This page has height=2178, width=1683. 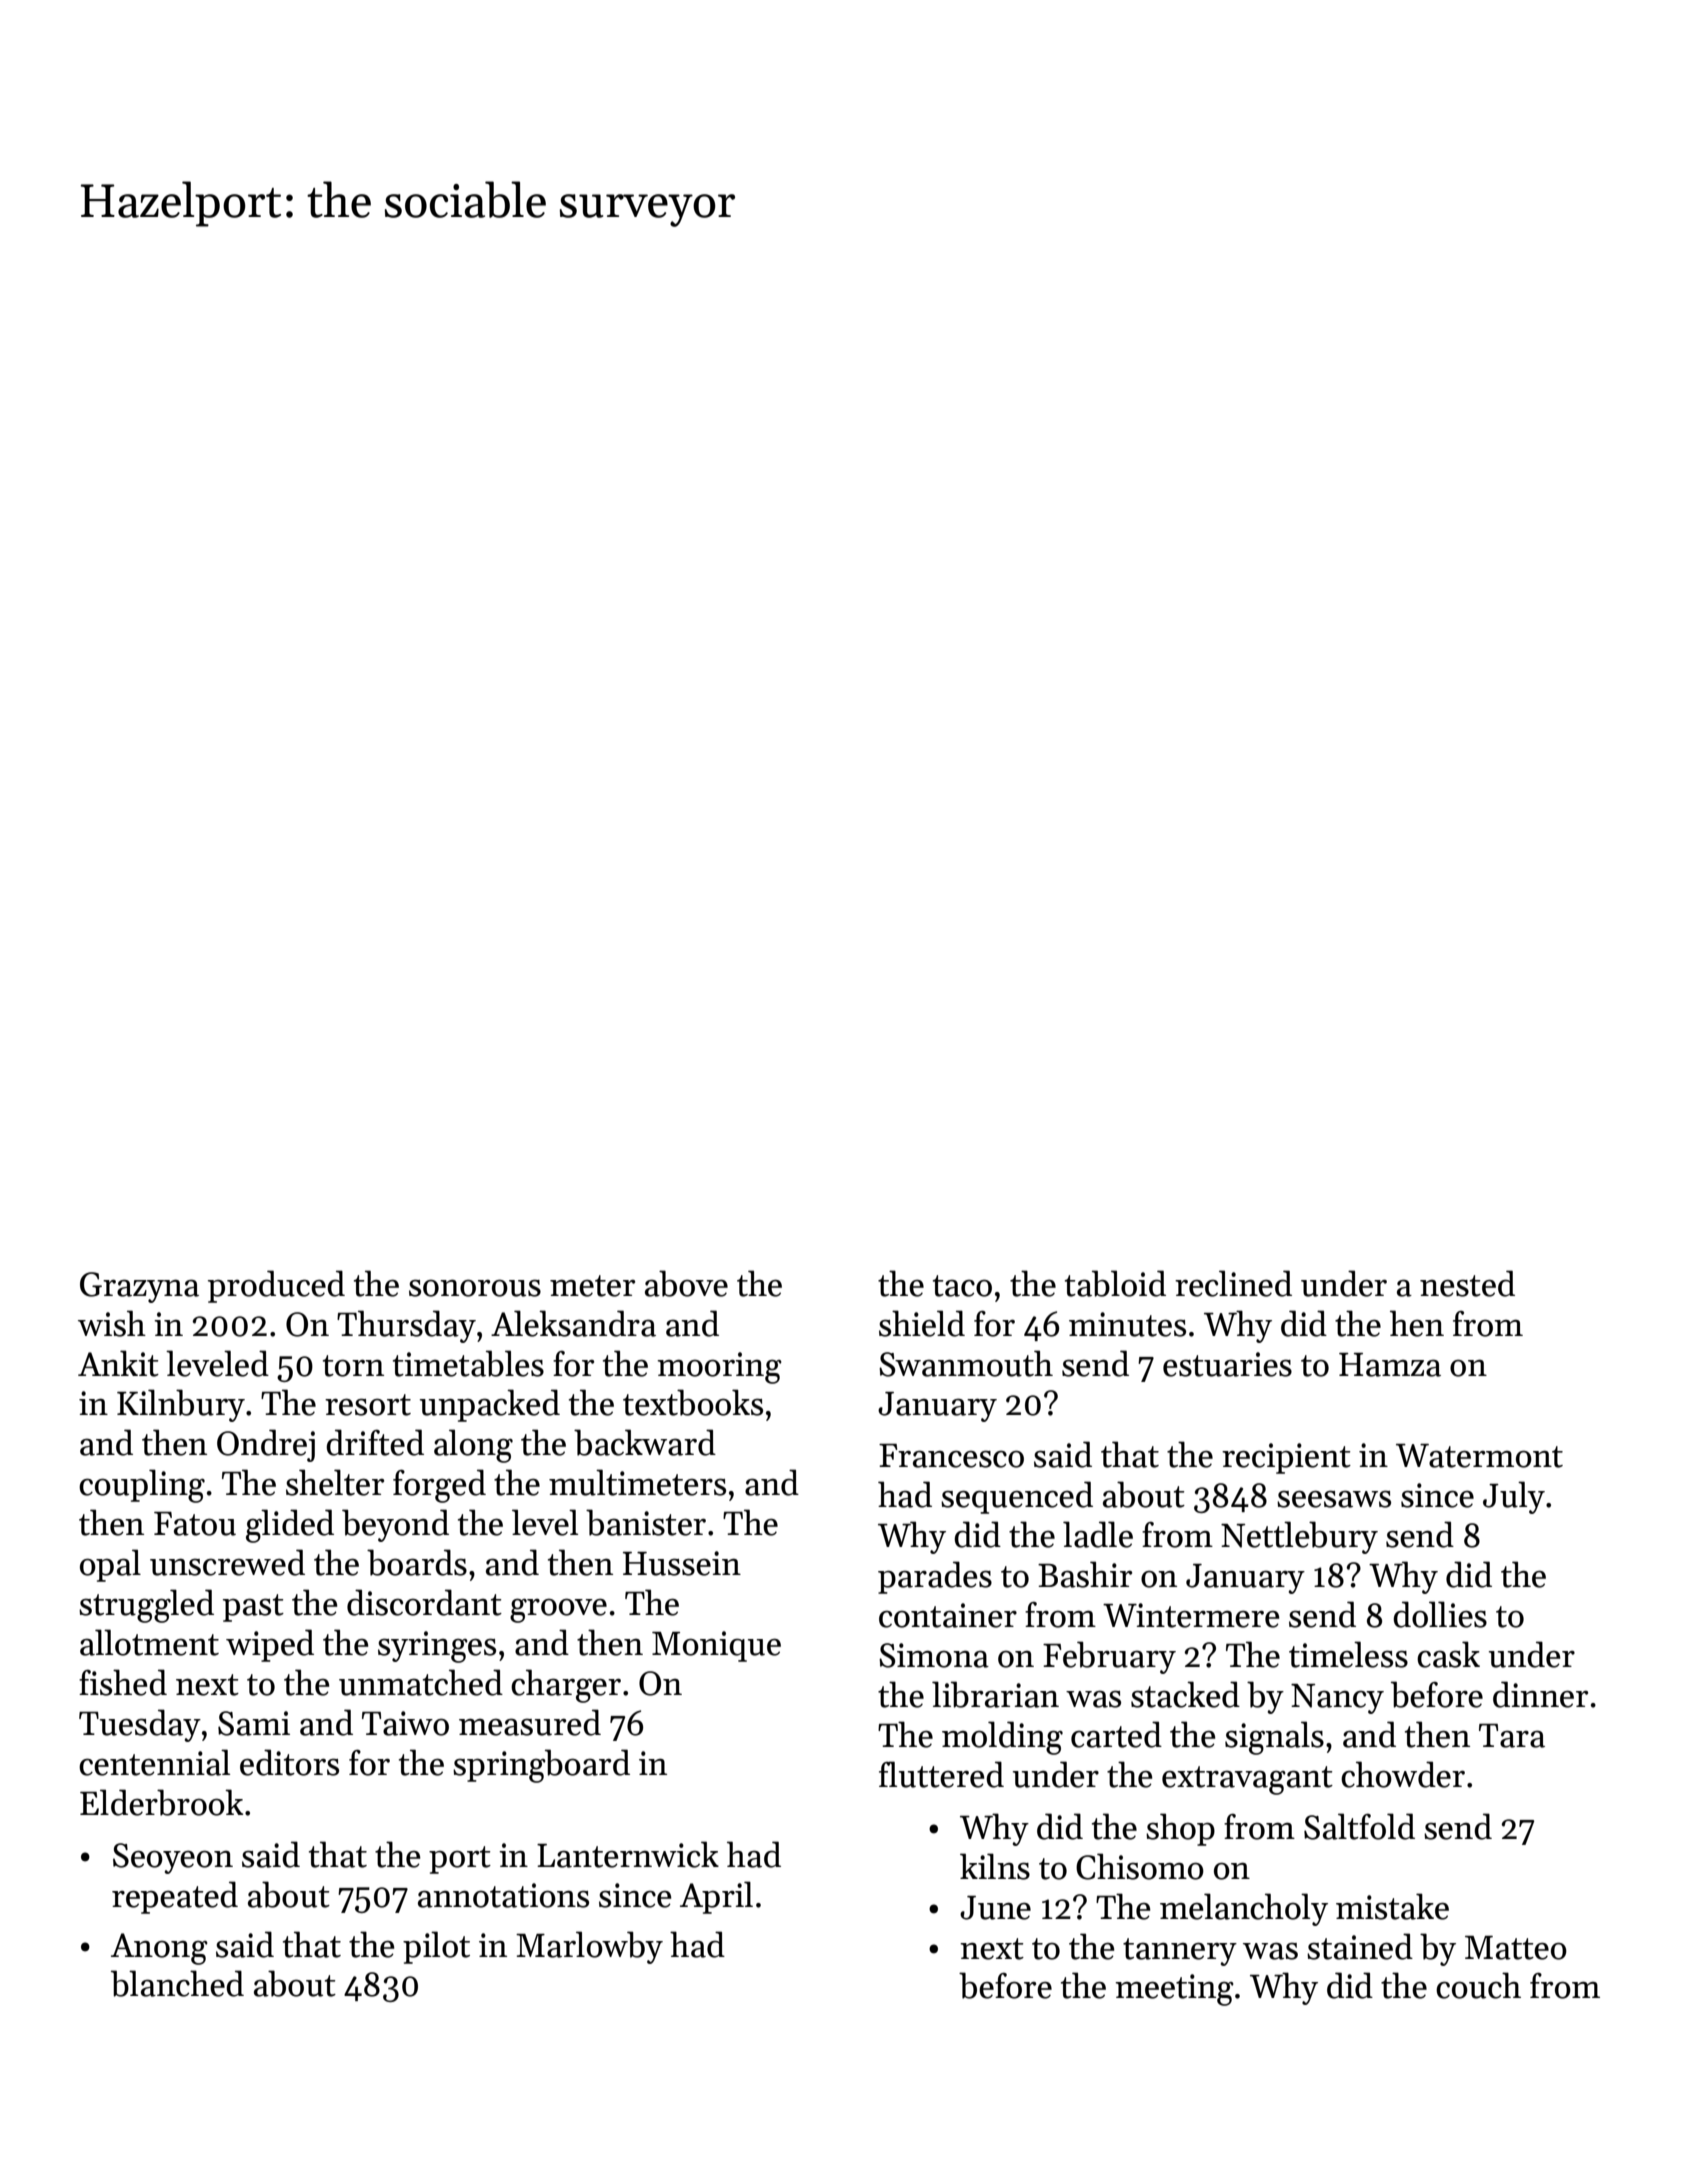 What do you see at coordinates (405, 1723) in the page?
I see `Taiwo` at bounding box center [405, 1723].
